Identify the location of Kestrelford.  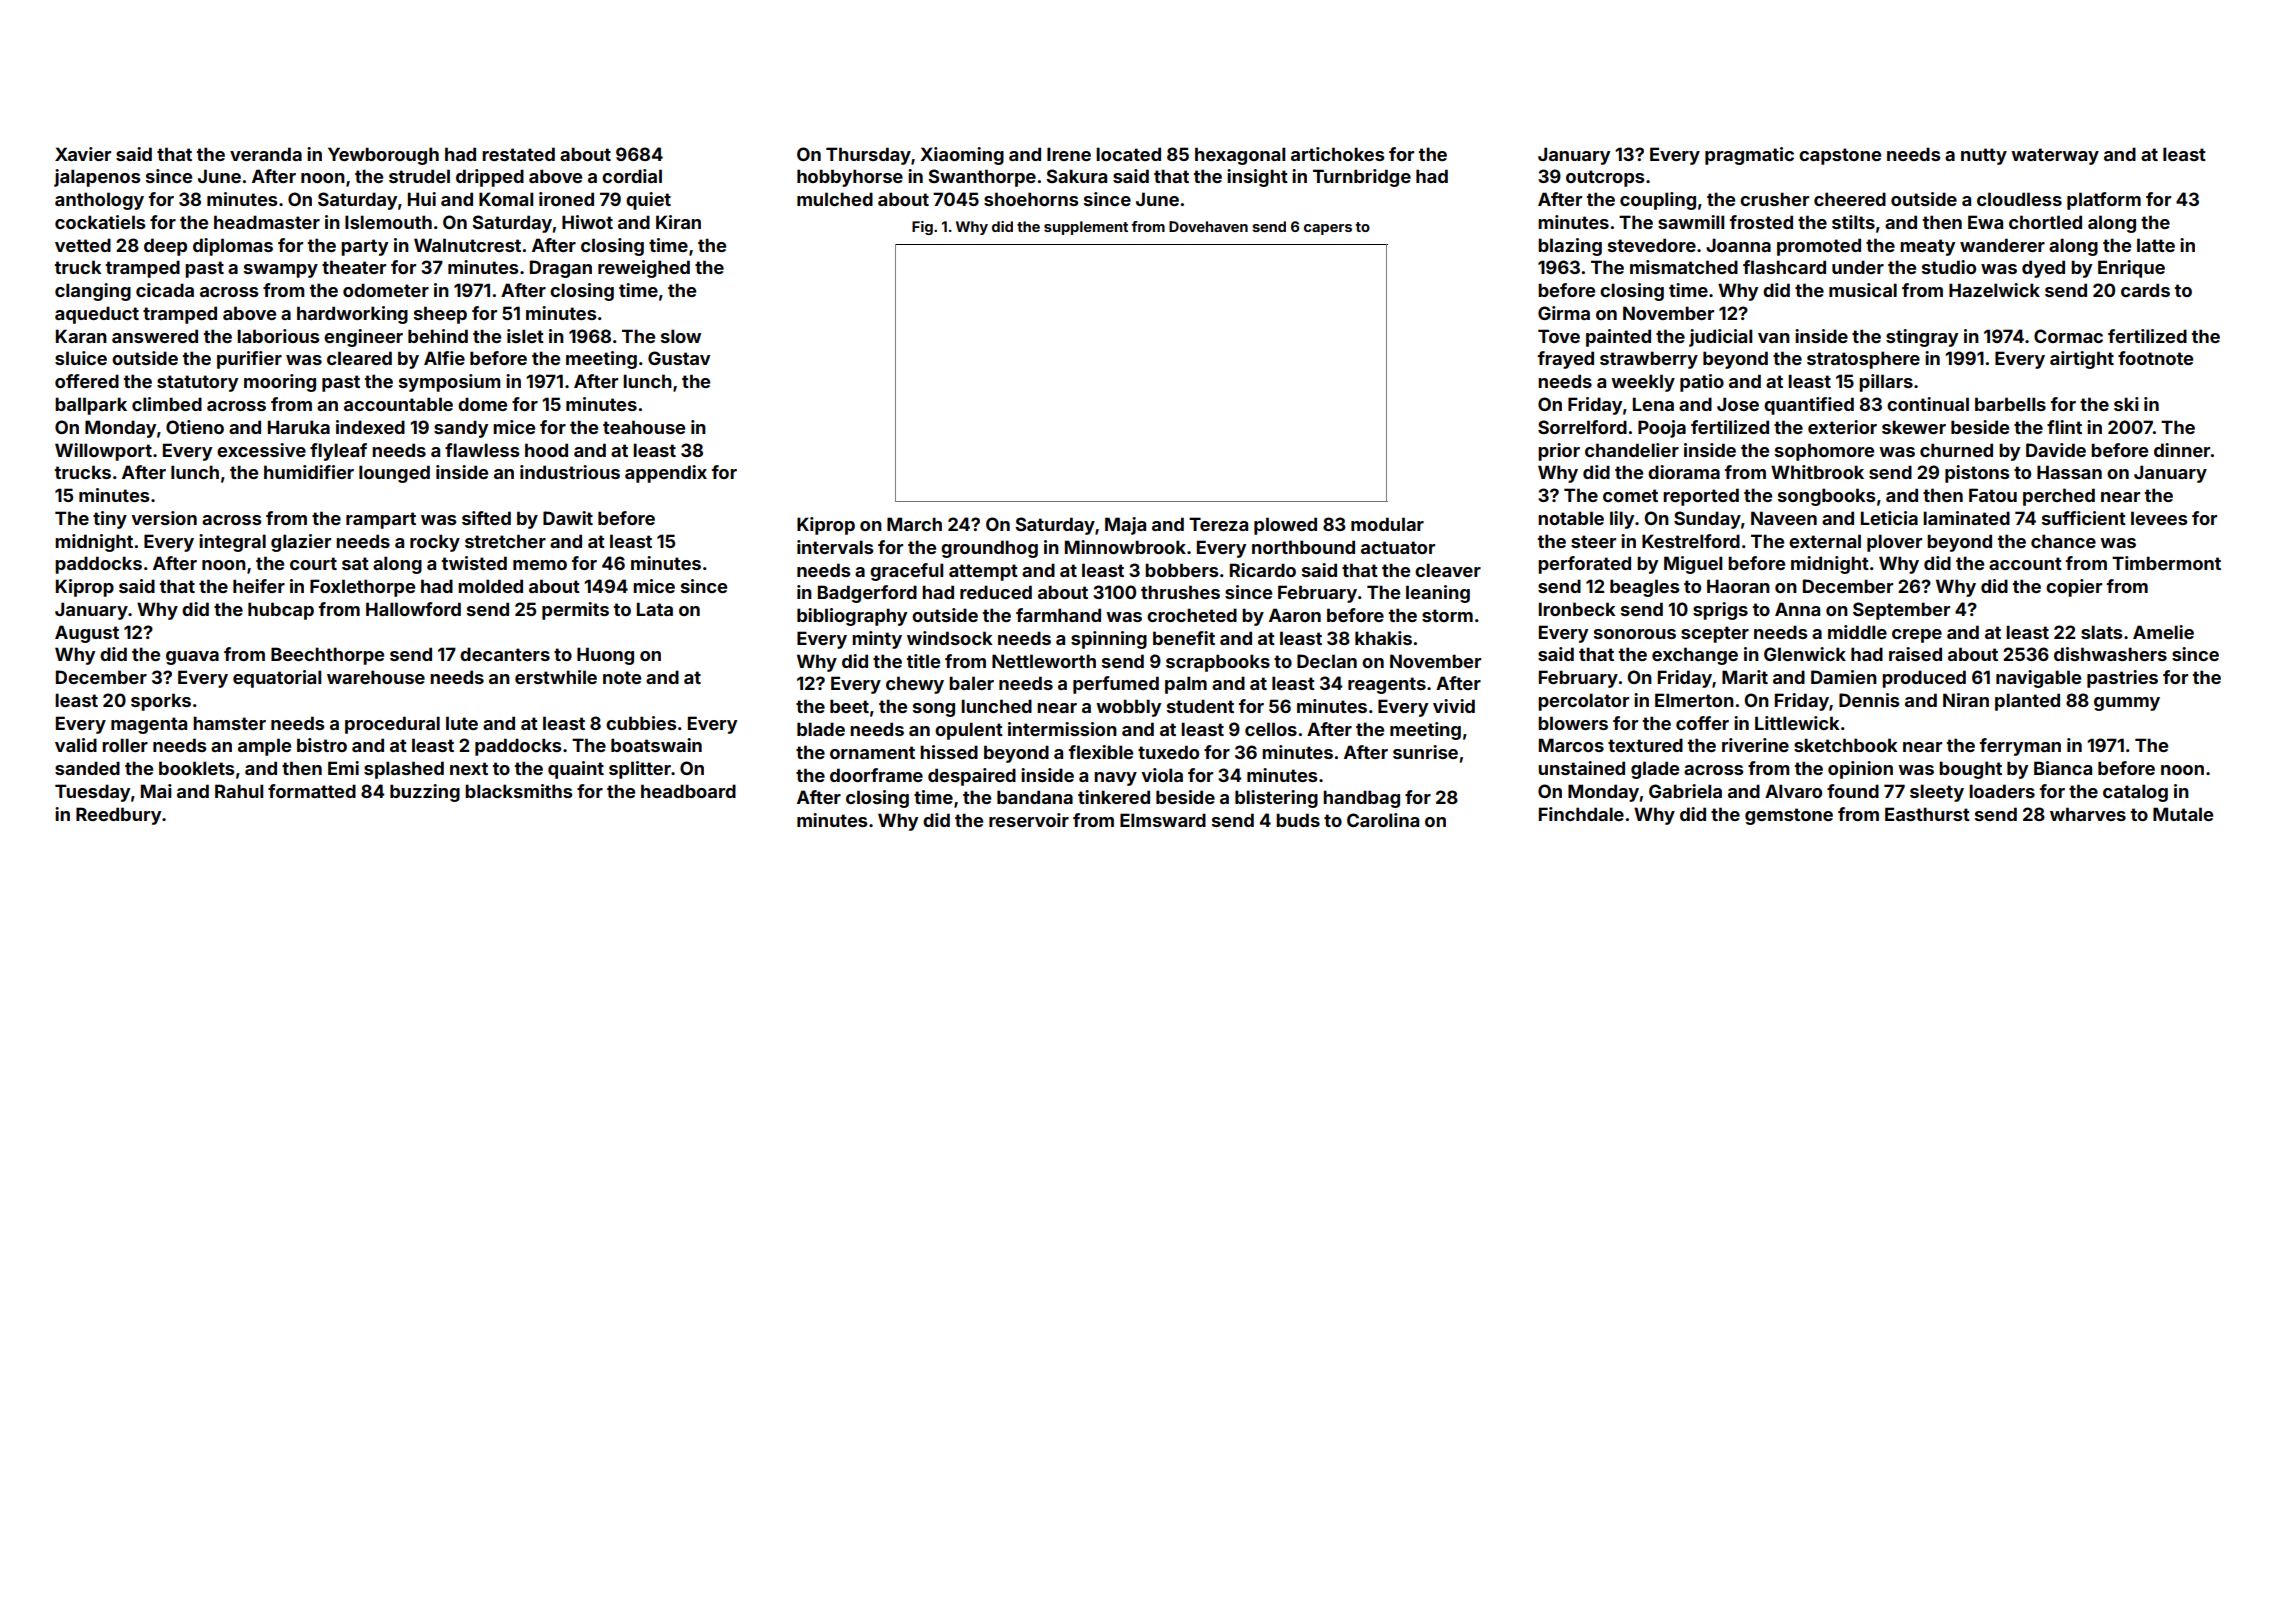
(1691, 541).
